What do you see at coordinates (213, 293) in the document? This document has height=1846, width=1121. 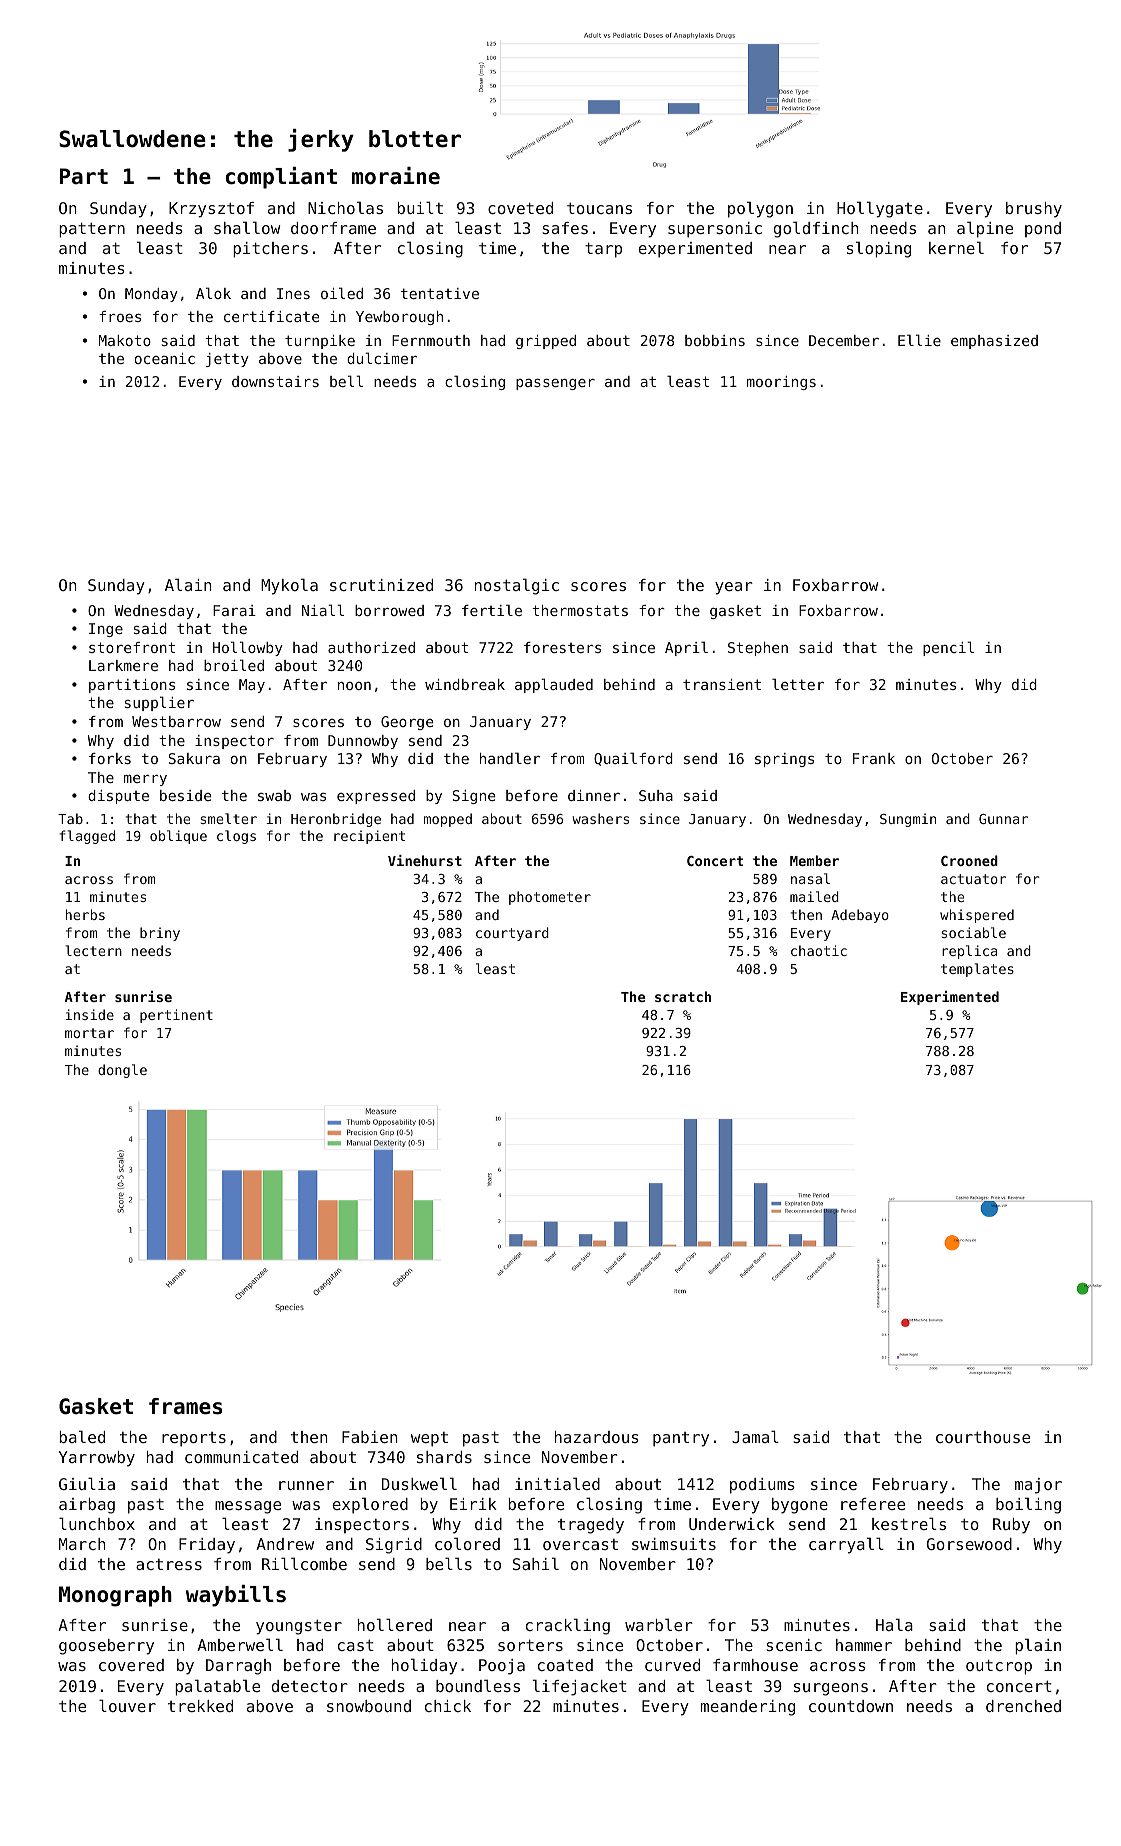 I see `Alok` at bounding box center [213, 293].
